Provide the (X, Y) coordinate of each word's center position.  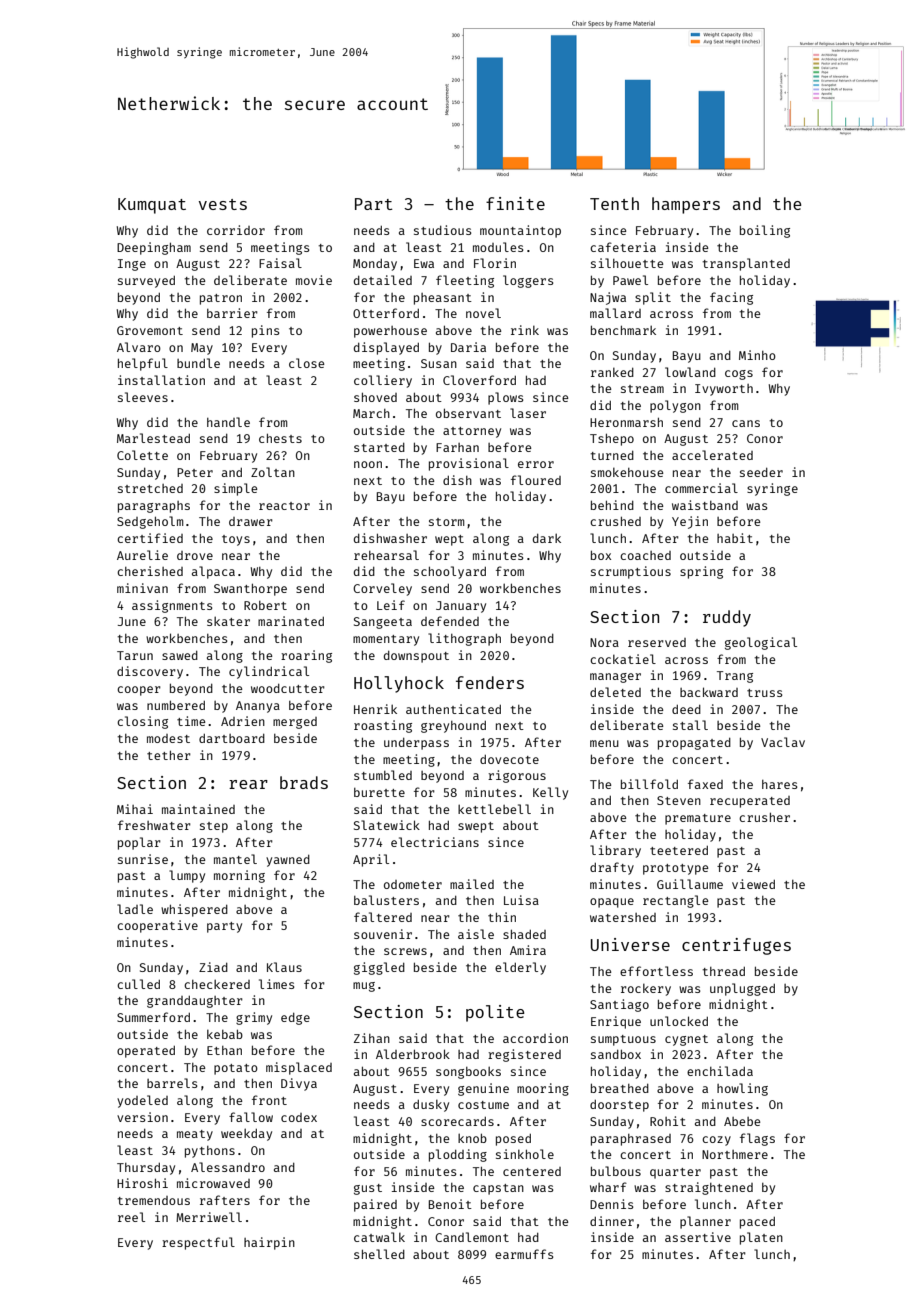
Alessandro (228, 1167)
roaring (306, 656)
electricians (435, 842)
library (615, 851)
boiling (765, 231)
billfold (649, 784)
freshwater (154, 825)
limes (277, 984)
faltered (383, 917)
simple (236, 489)
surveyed (146, 282)
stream (642, 389)
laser (528, 413)
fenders (490, 682)
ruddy (727, 618)
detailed (383, 280)
